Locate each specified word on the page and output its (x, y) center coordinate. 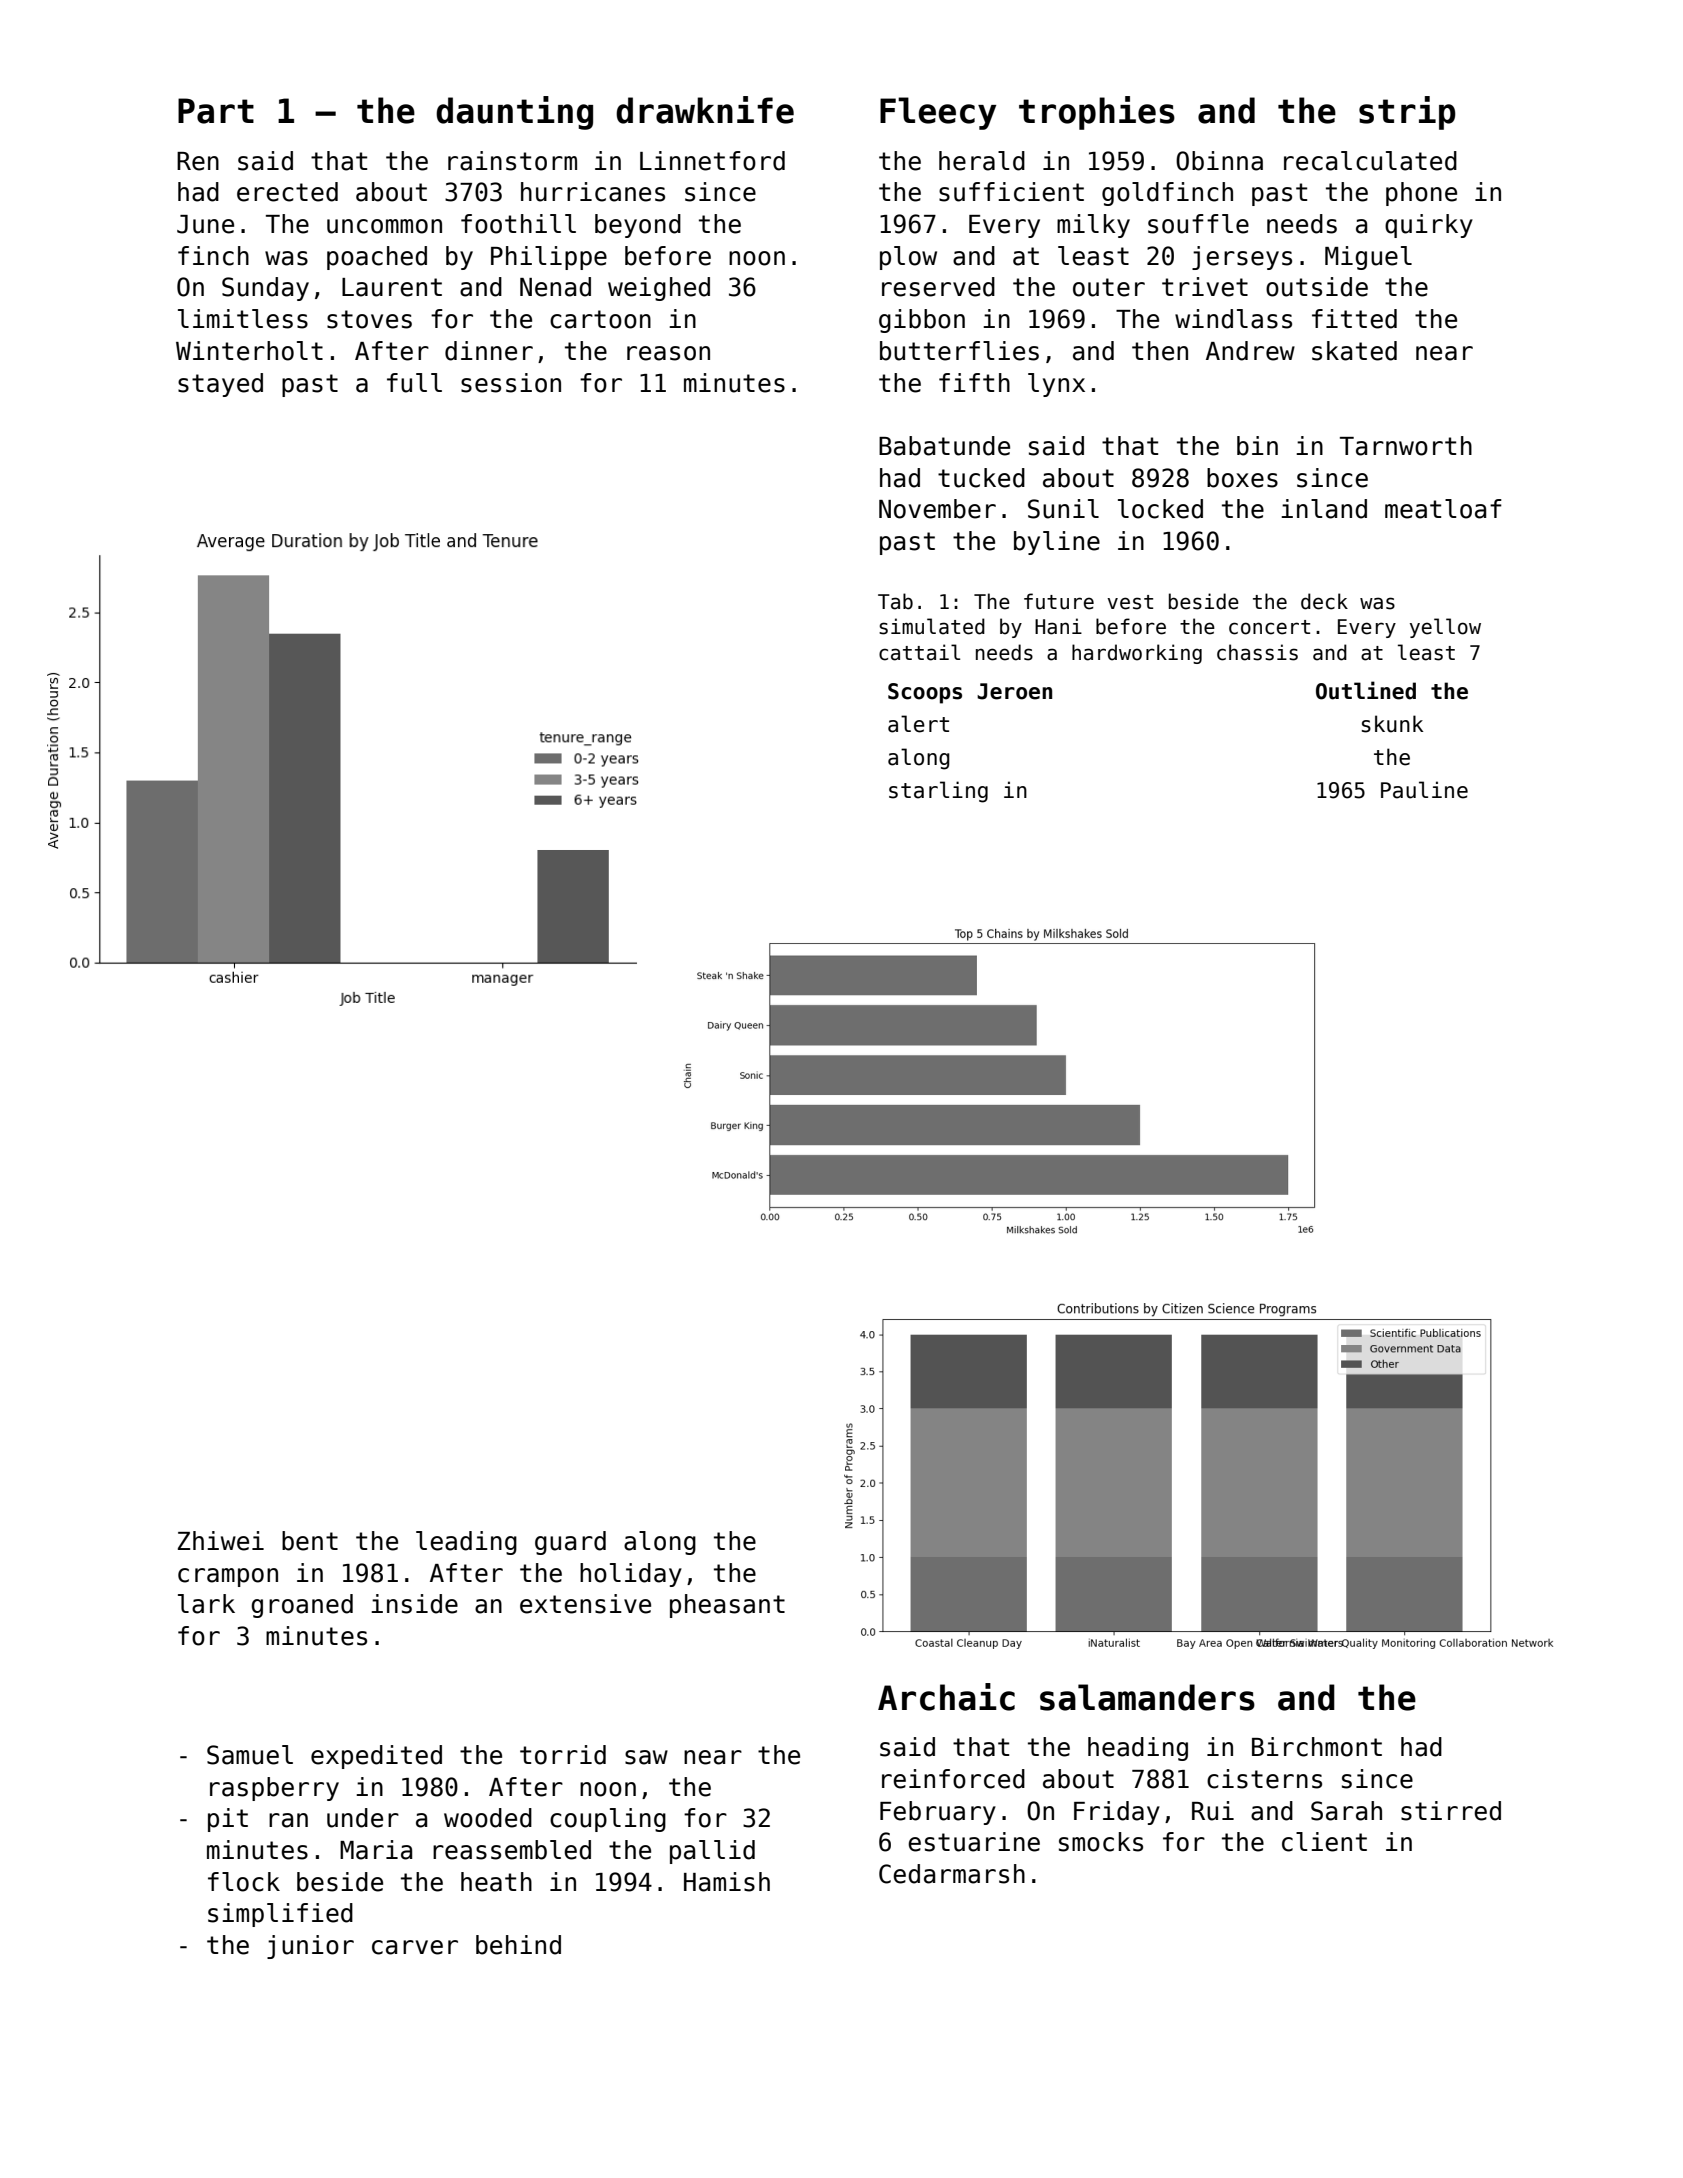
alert (918, 724)
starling (938, 792)
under (363, 1818)
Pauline (1424, 790)
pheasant (727, 1606)
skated (1354, 351)
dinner (489, 351)
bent (310, 1541)
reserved (938, 287)
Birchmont (1317, 1747)
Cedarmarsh (952, 1874)
